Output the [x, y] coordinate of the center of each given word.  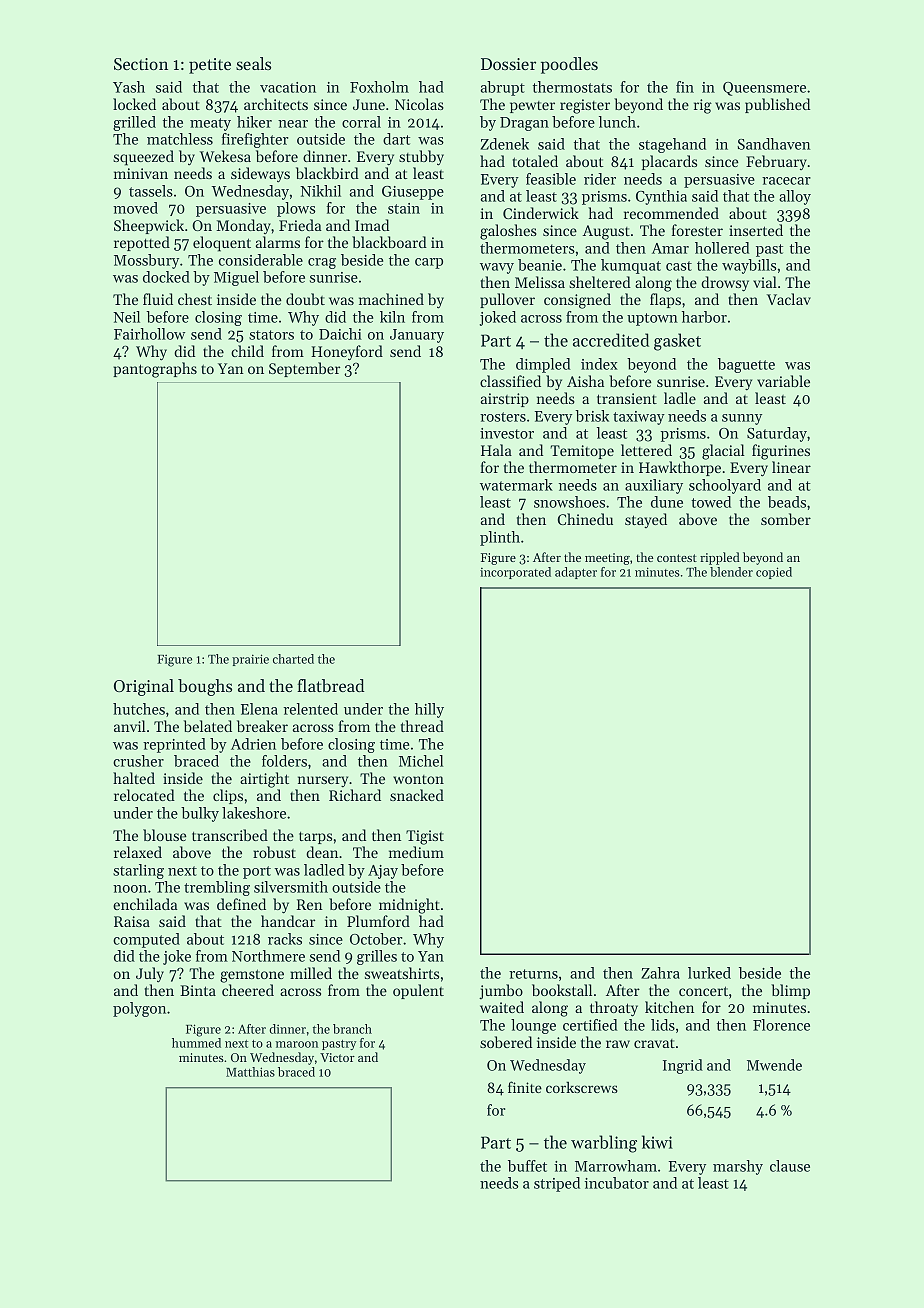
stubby [421, 158]
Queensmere [764, 89]
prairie [250, 660]
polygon [139, 1009]
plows [296, 209]
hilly [429, 710]
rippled [720, 558]
